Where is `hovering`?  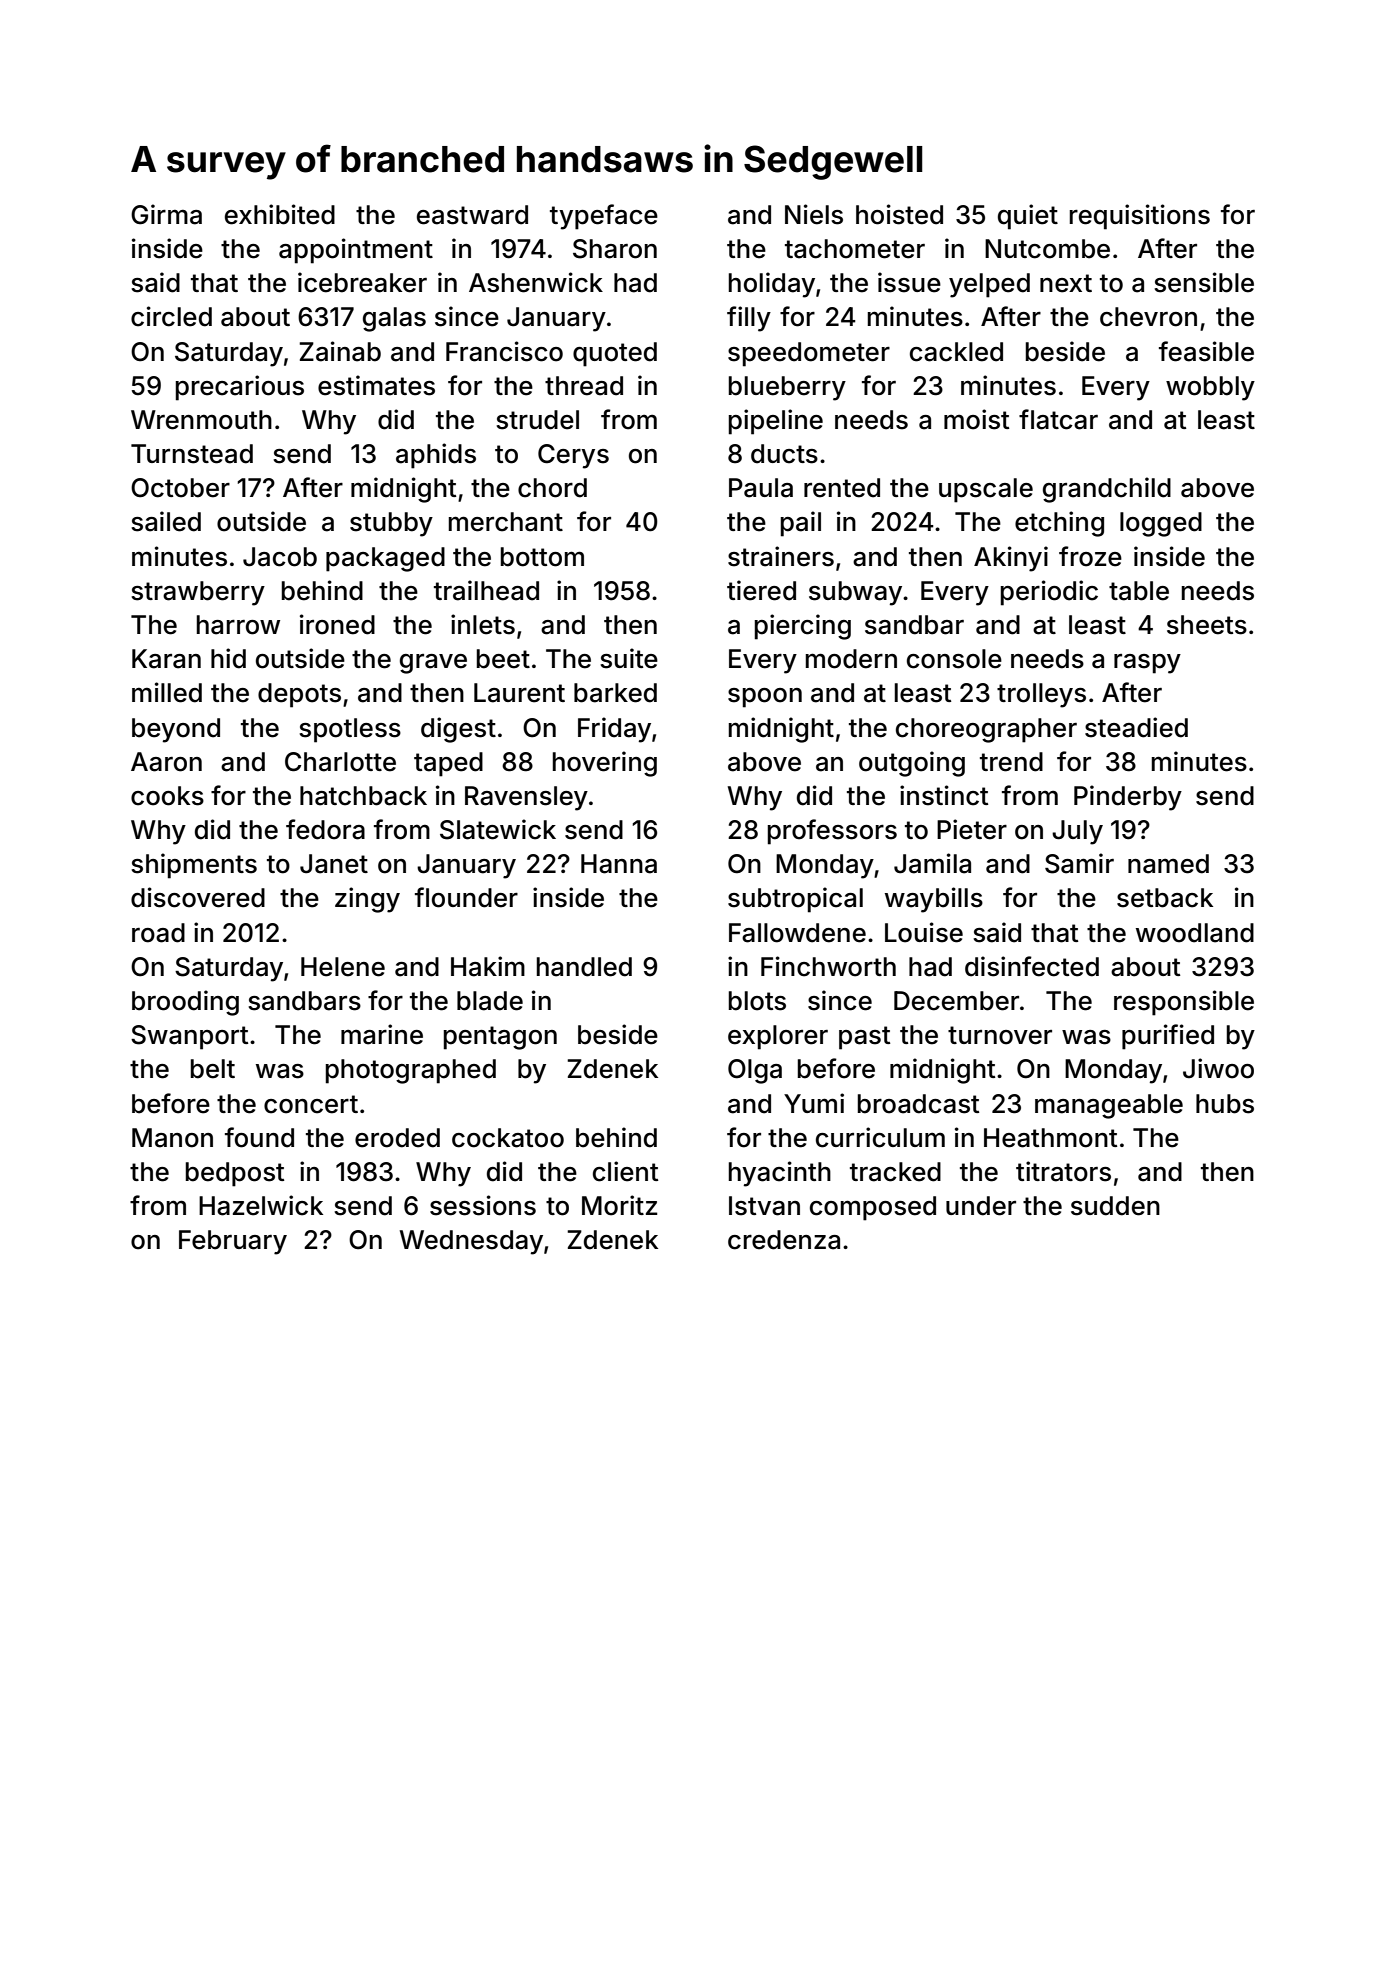 hovering is located at coordinates (605, 764).
